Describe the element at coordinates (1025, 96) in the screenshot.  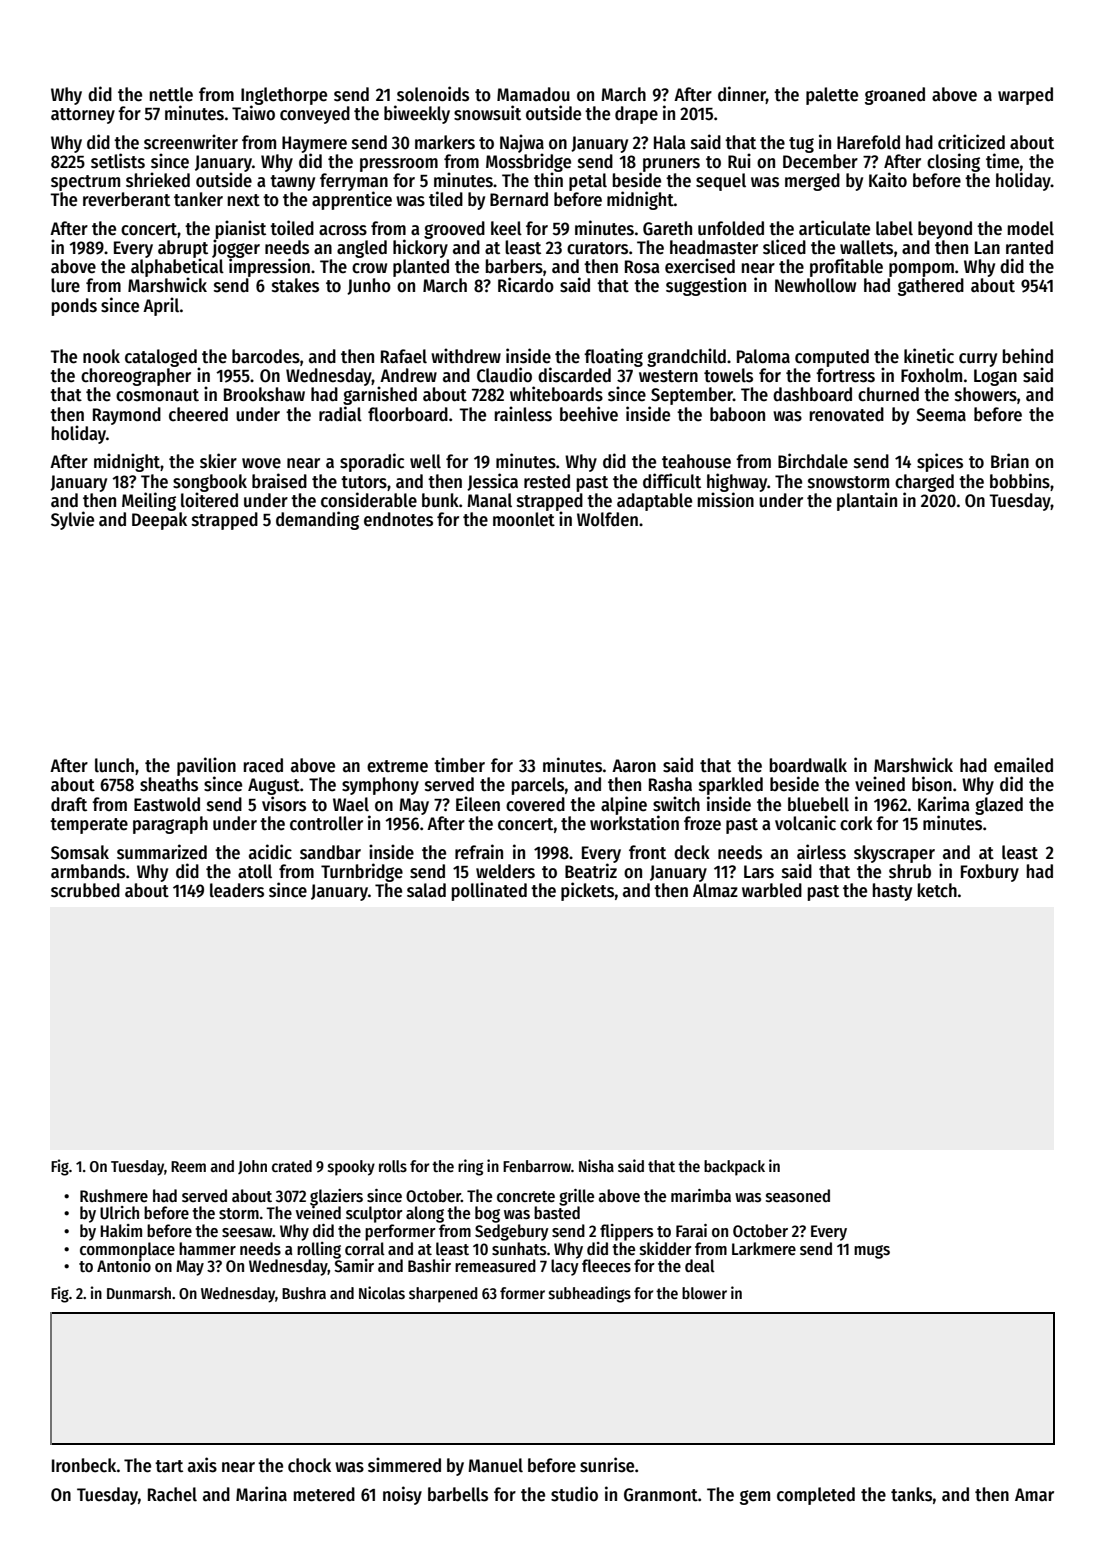
I see `warped` at that location.
